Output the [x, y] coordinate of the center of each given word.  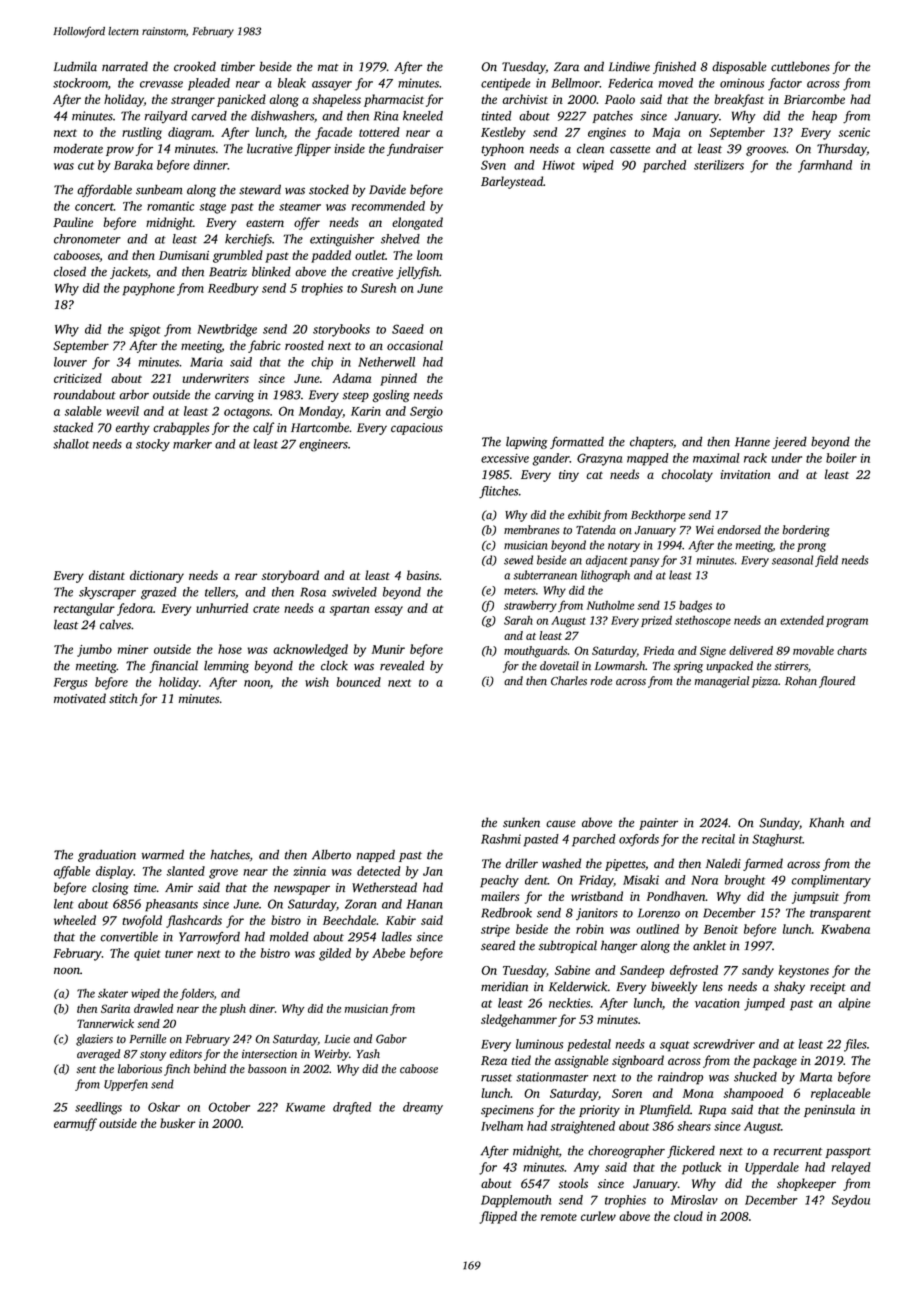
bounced [358, 682]
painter [658, 824]
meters [520, 591]
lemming [226, 666]
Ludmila [75, 66]
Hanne [752, 442]
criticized [78, 378]
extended [802, 620]
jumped [764, 1004]
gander [551, 459]
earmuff [75, 1124]
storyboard [290, 576]
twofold [142, 921]
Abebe [388, 953]
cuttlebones [800, 66]
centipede [506, 84]
